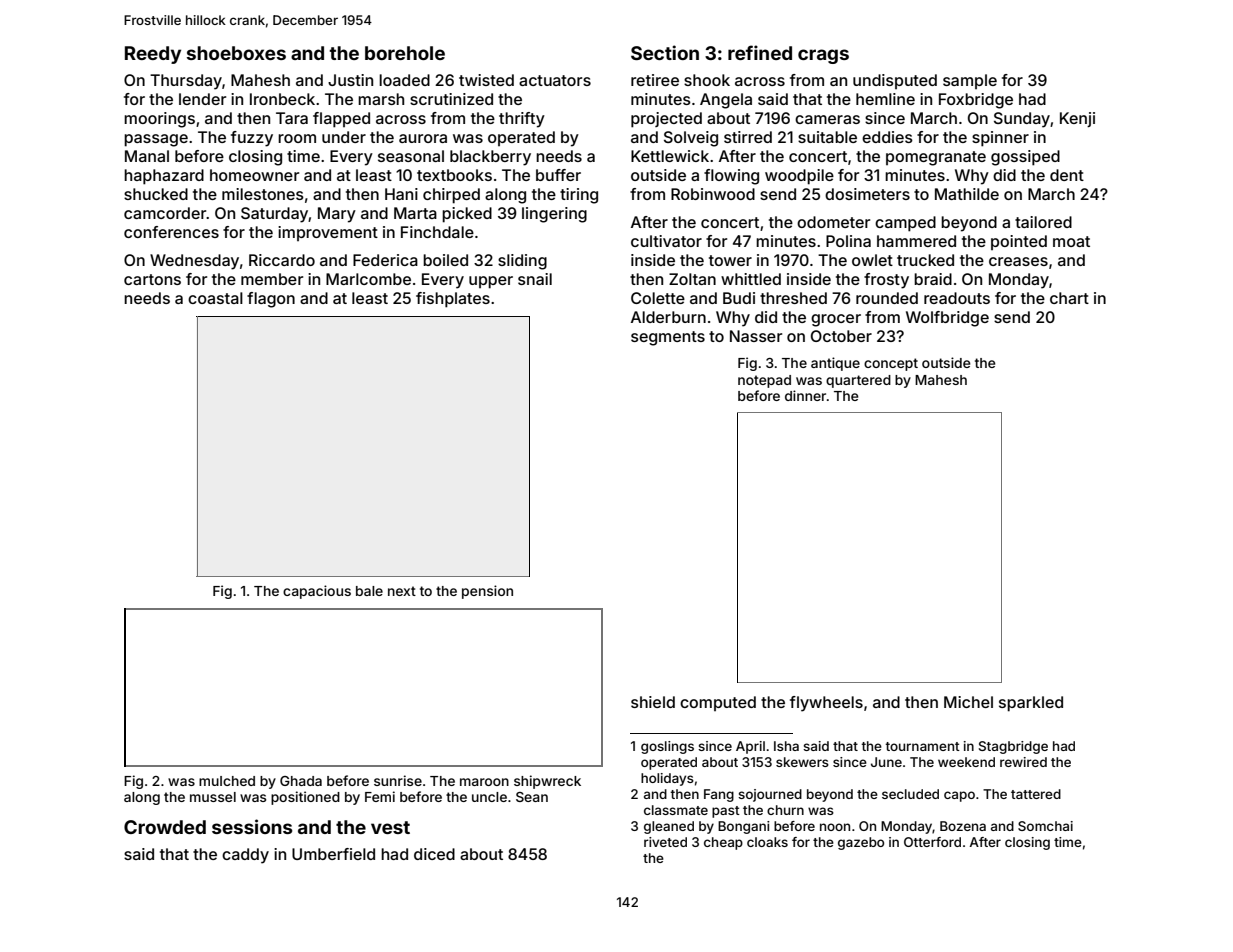 The width and height of the image is (1233, 952). Describe the element at coordinates (153, 55) in the image. I see `Reedy` at that location.
